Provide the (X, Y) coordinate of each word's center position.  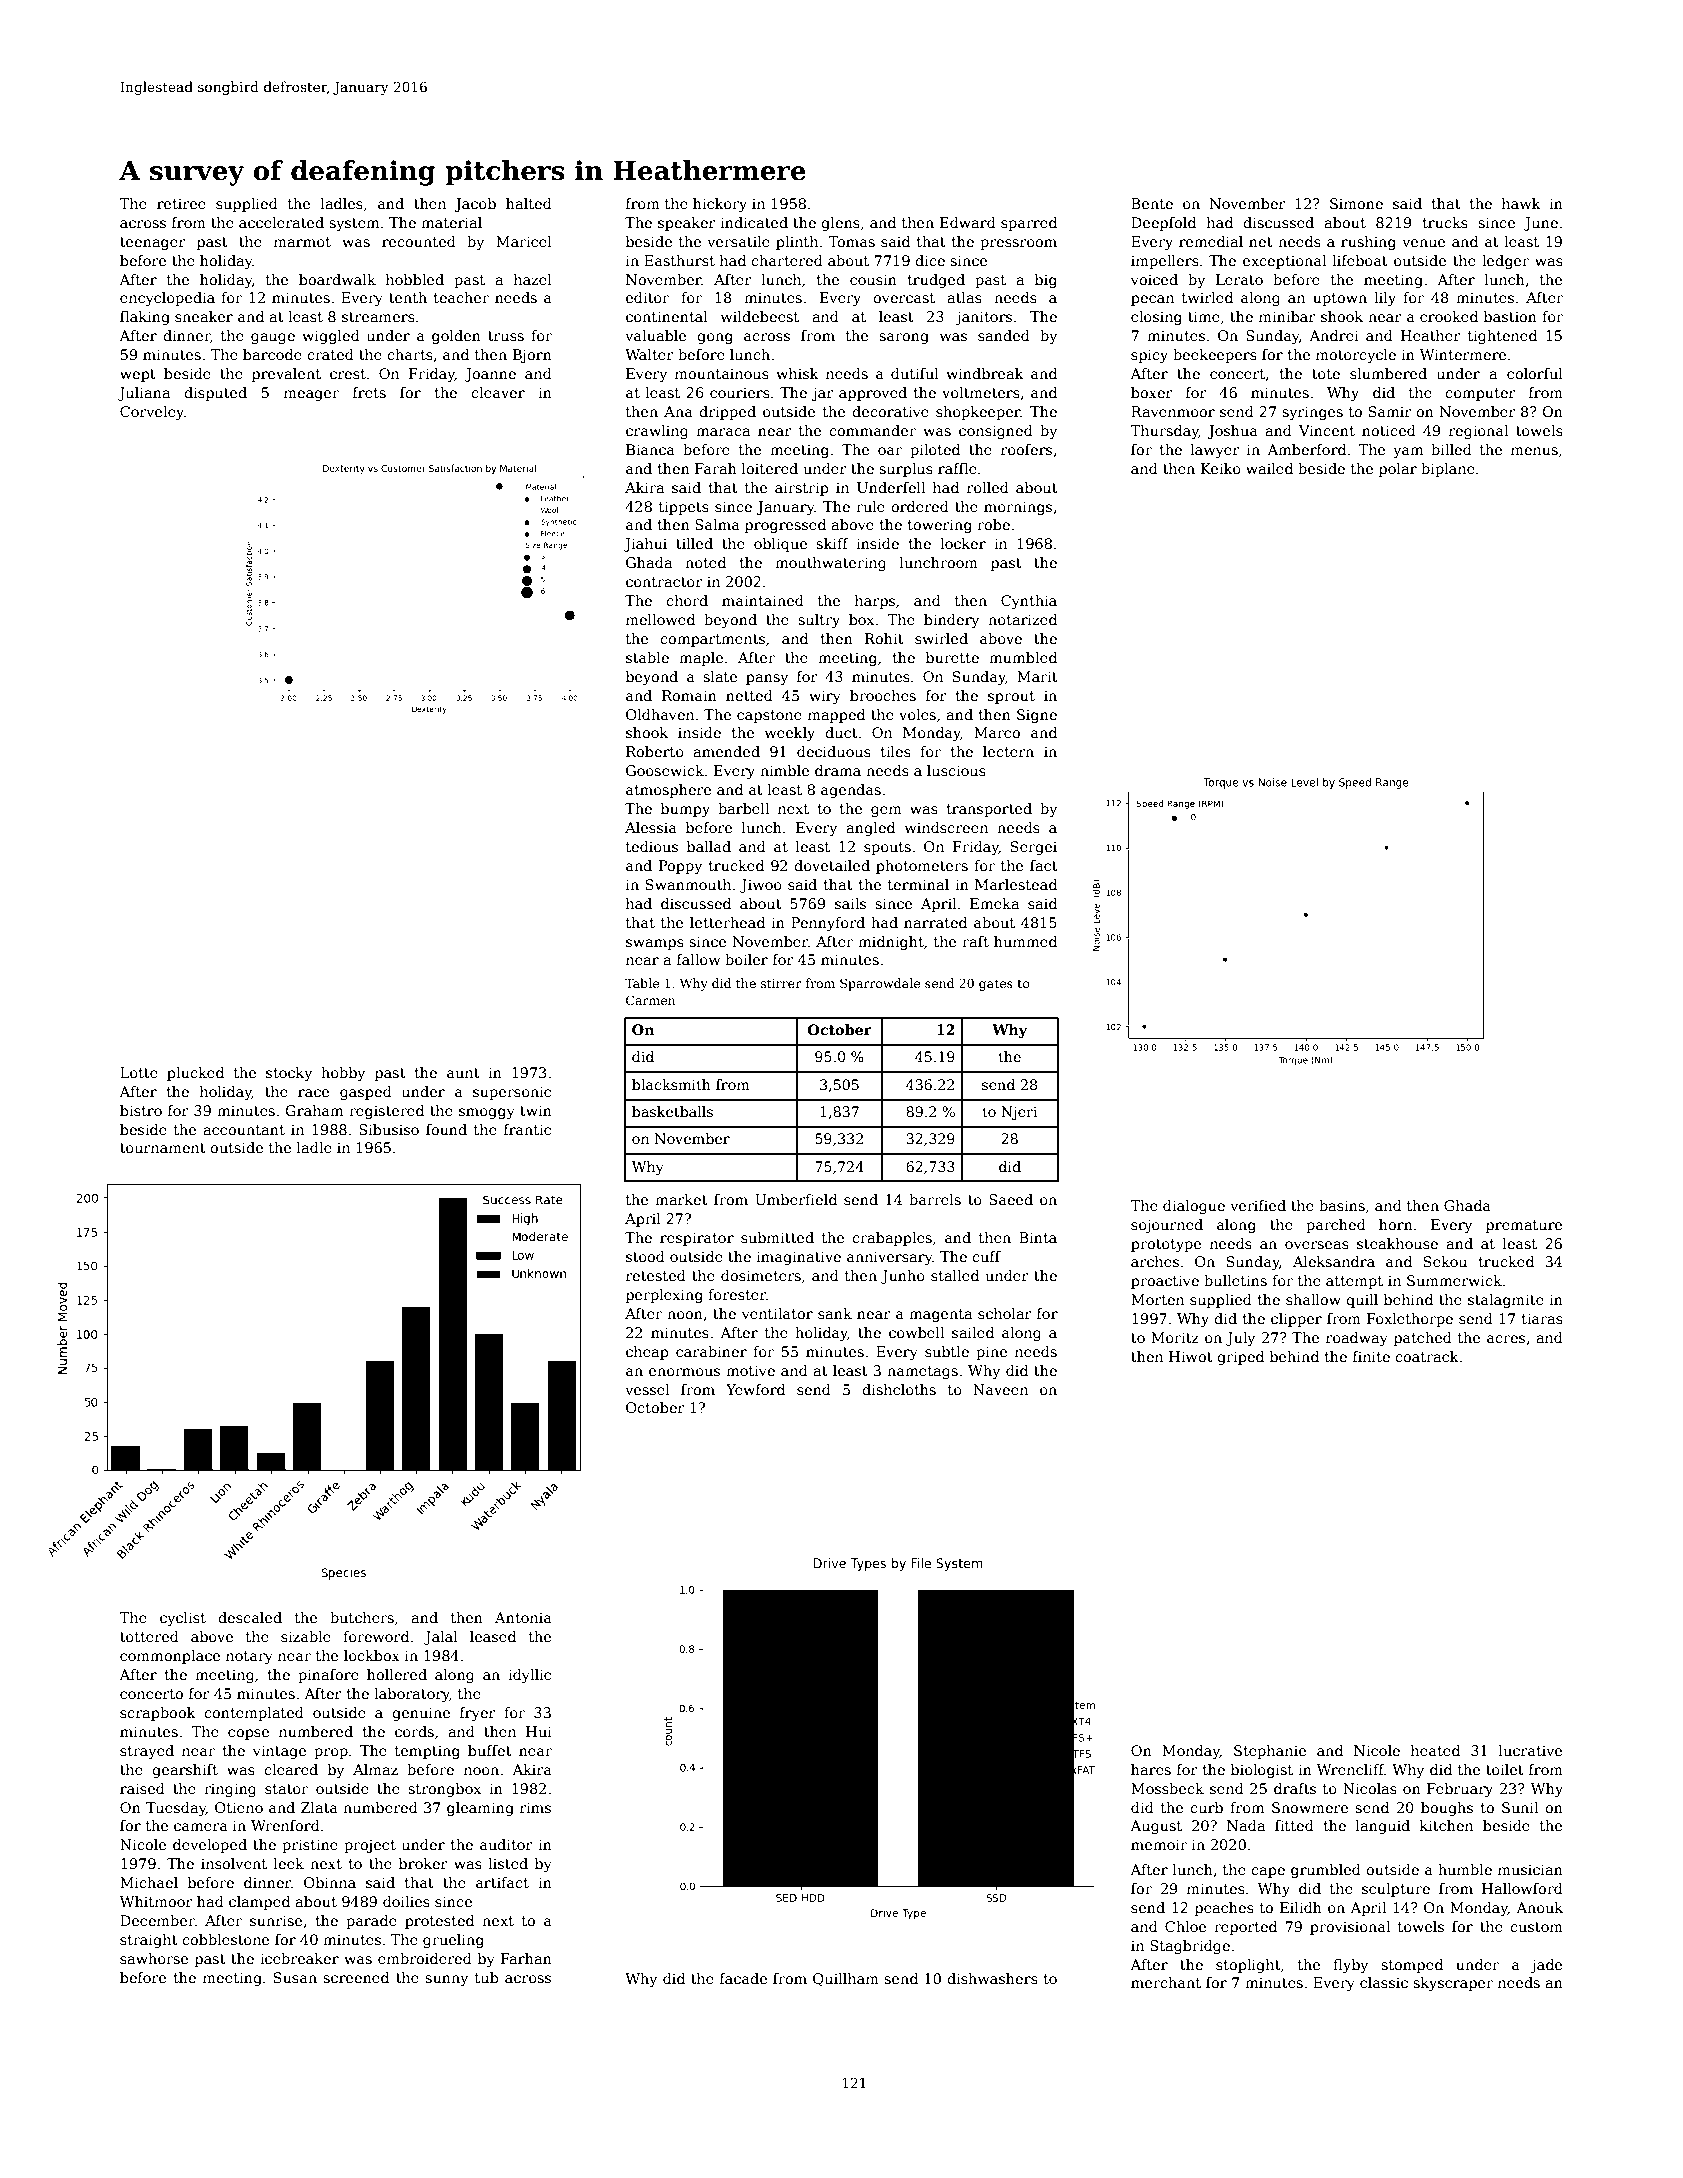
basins (1342, 1205)
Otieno (239, 1807)
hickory (720, 205)
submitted (777, 1237)
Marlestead (1016, 884)
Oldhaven (660, 714)
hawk (1521, 203)
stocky (289, 1074)
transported (989, 810)
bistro (141, 1110)
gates (996, 985)
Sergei (1034, 848)
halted (529, 203)
